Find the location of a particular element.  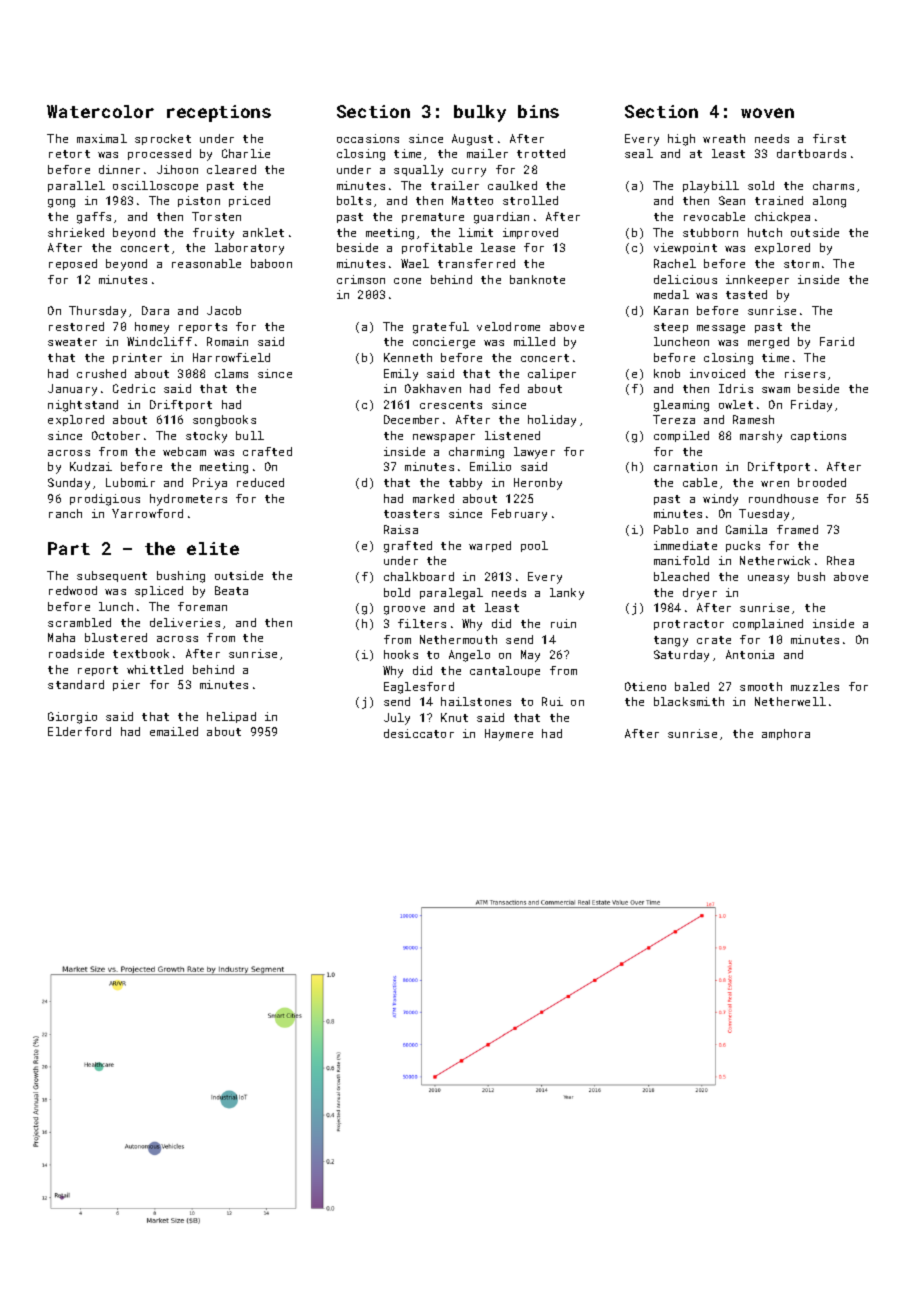

crimson is located at coordinates (361, 279).
